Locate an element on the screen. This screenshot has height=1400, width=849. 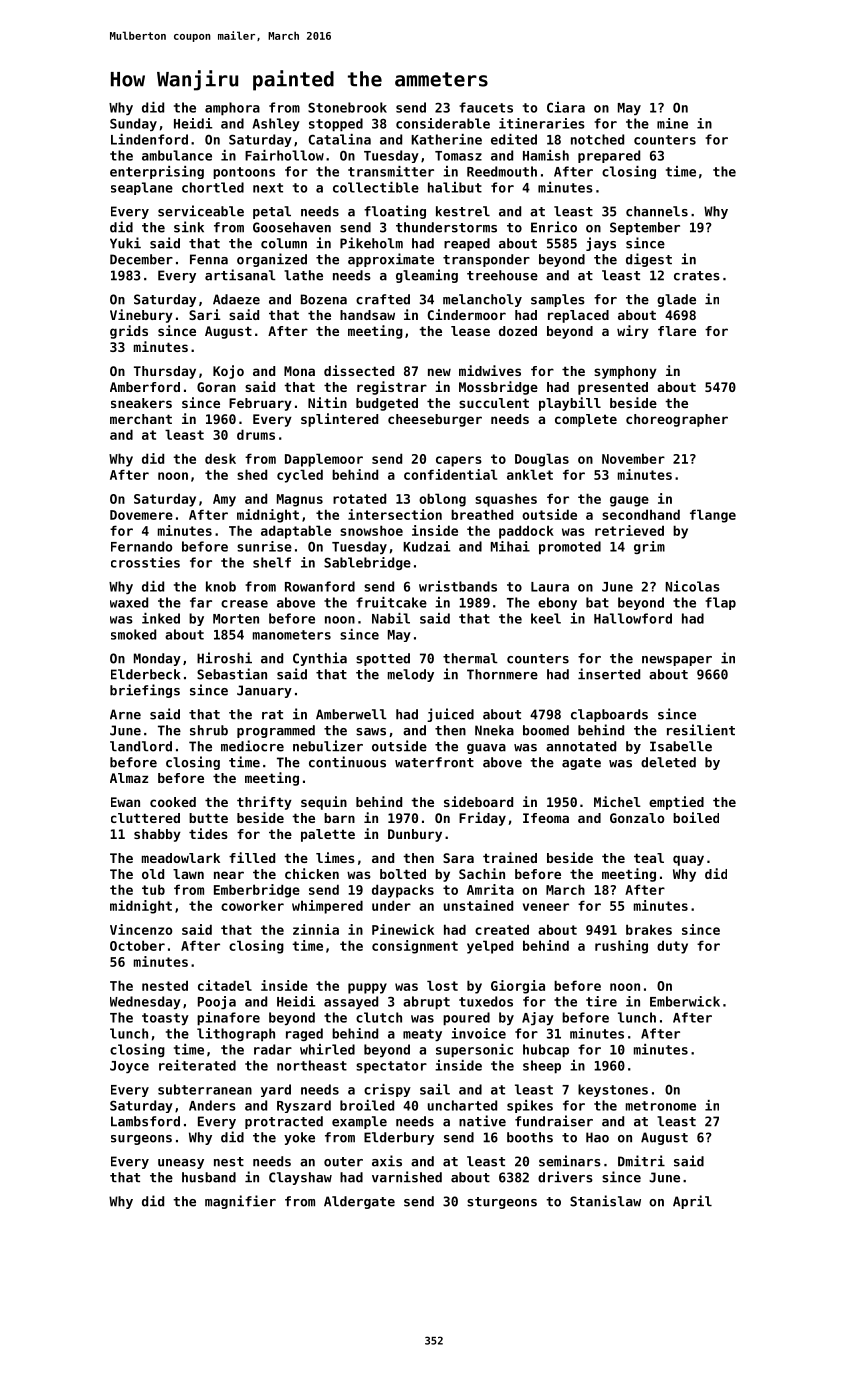
considerable is located at coordinates (443, 123).
